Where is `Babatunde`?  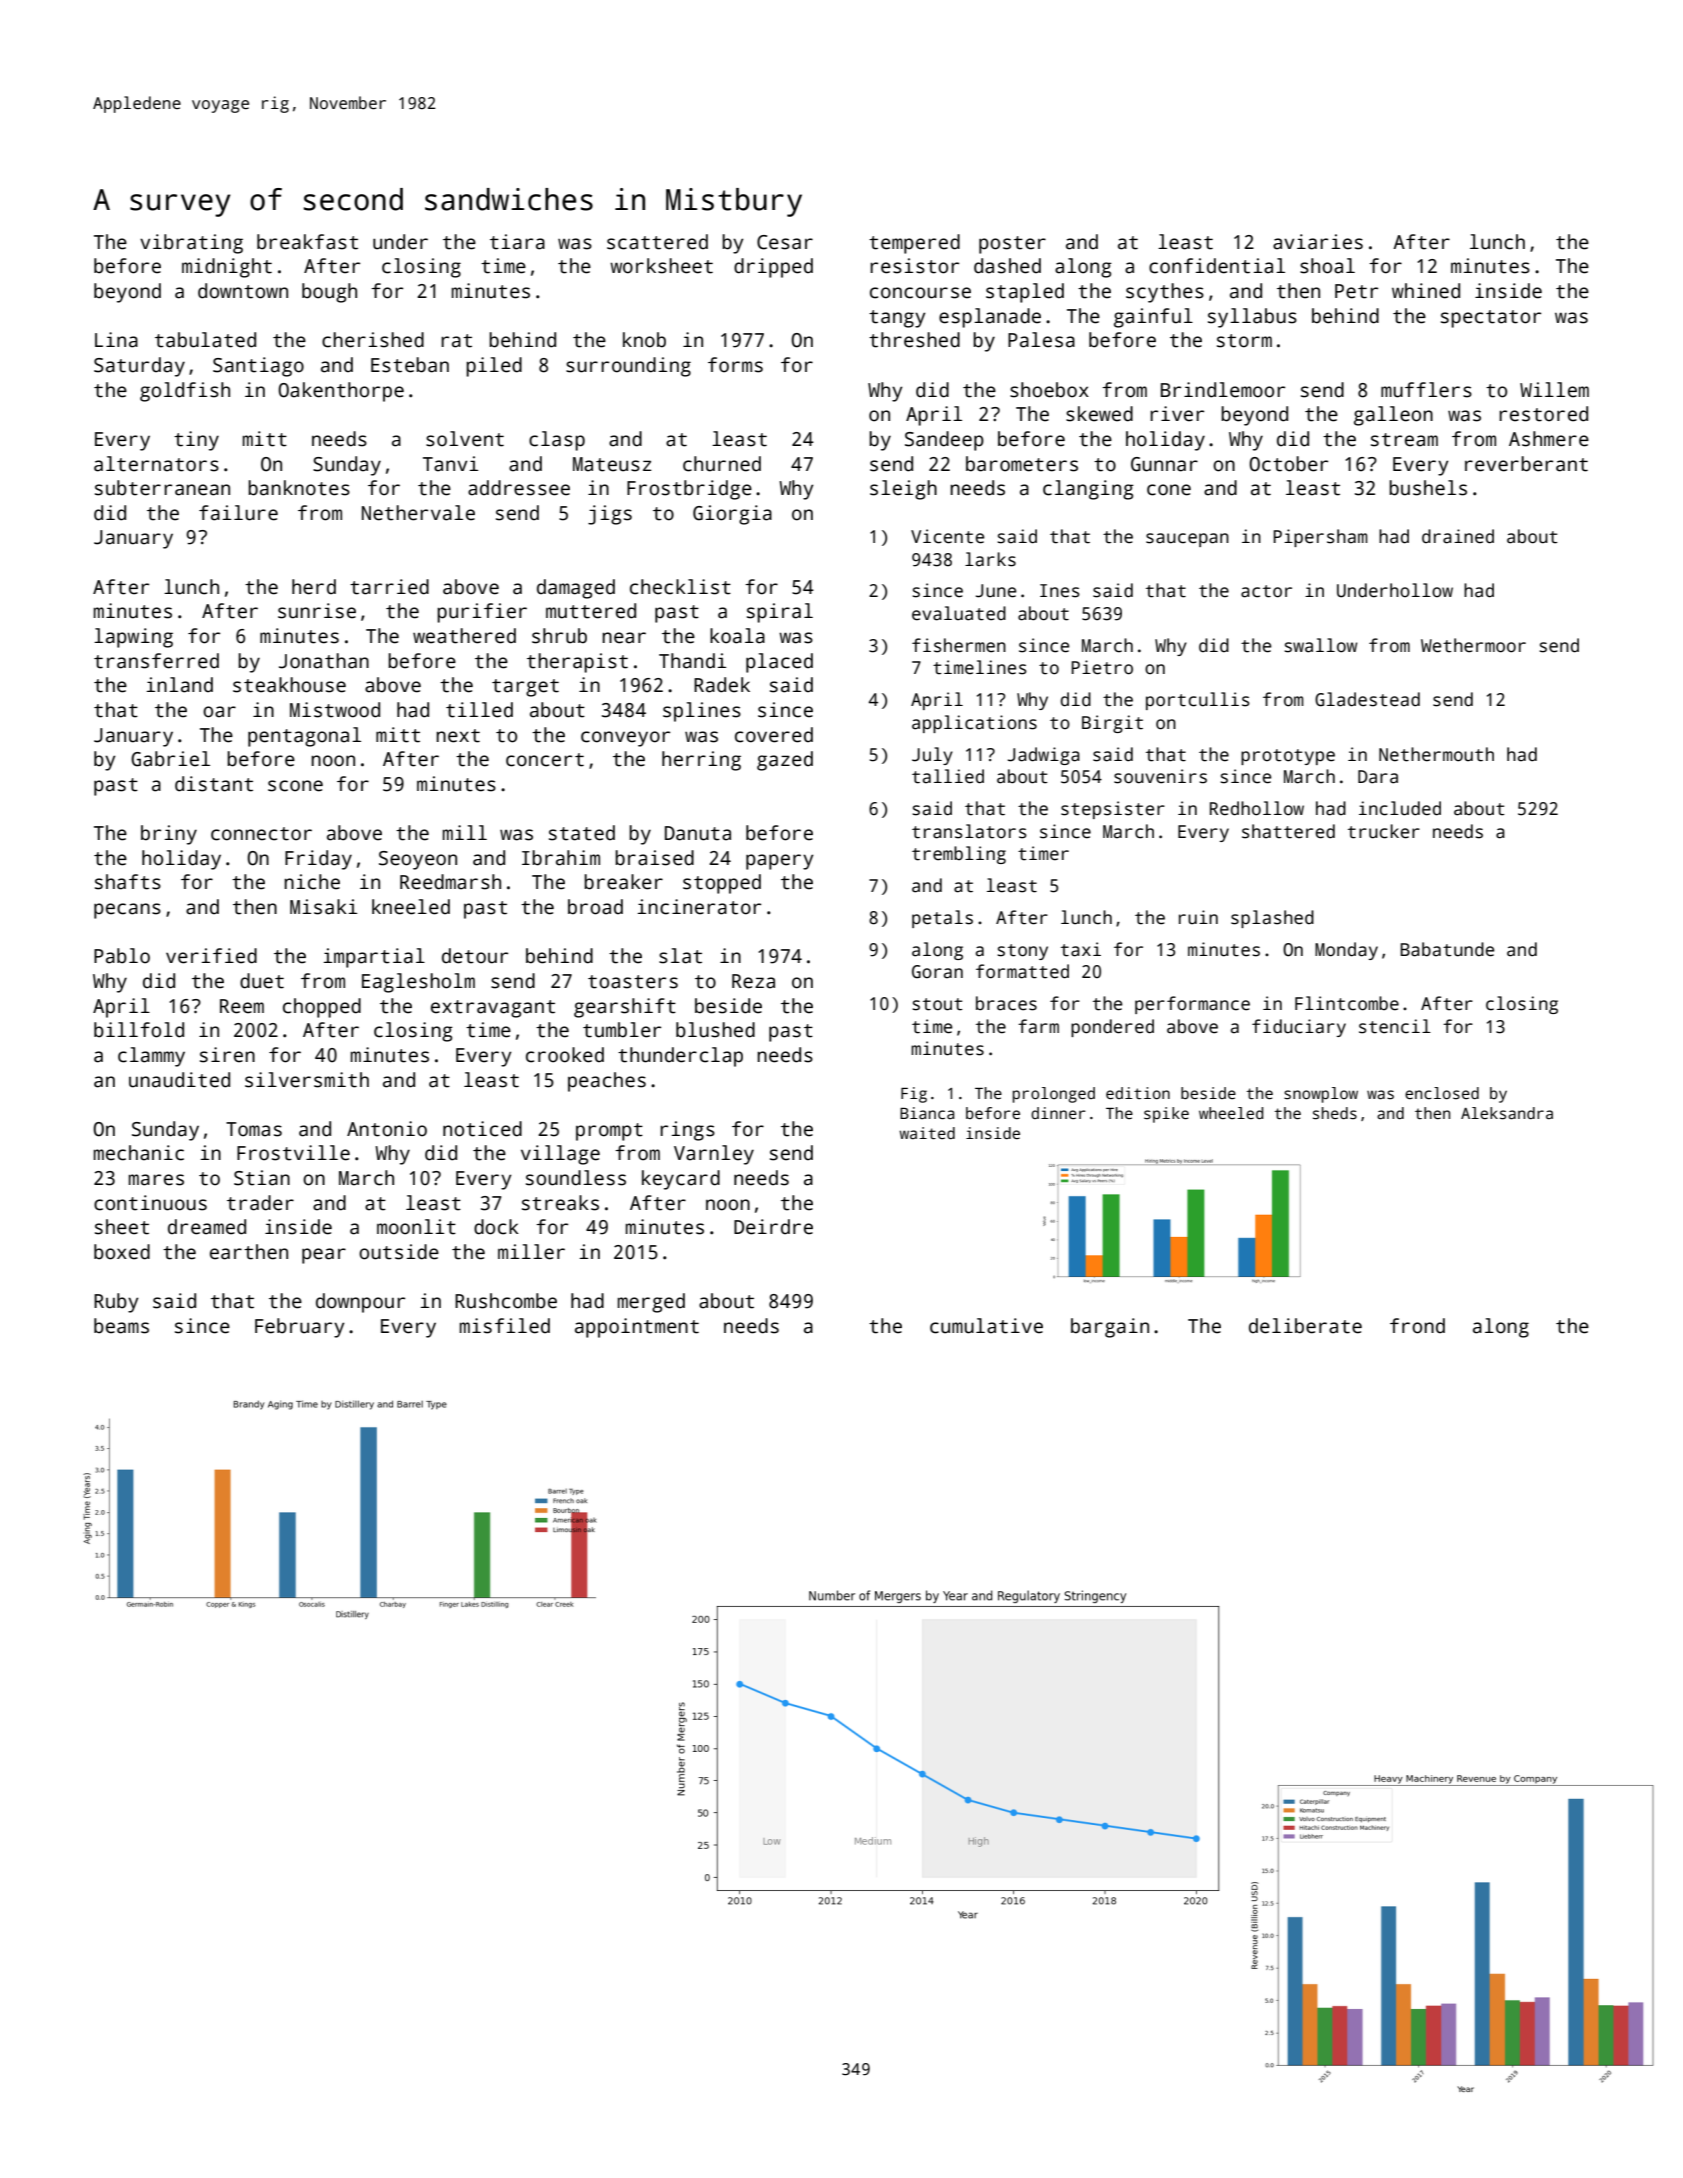 Babatunde is located at coordinates (1447, 949).
